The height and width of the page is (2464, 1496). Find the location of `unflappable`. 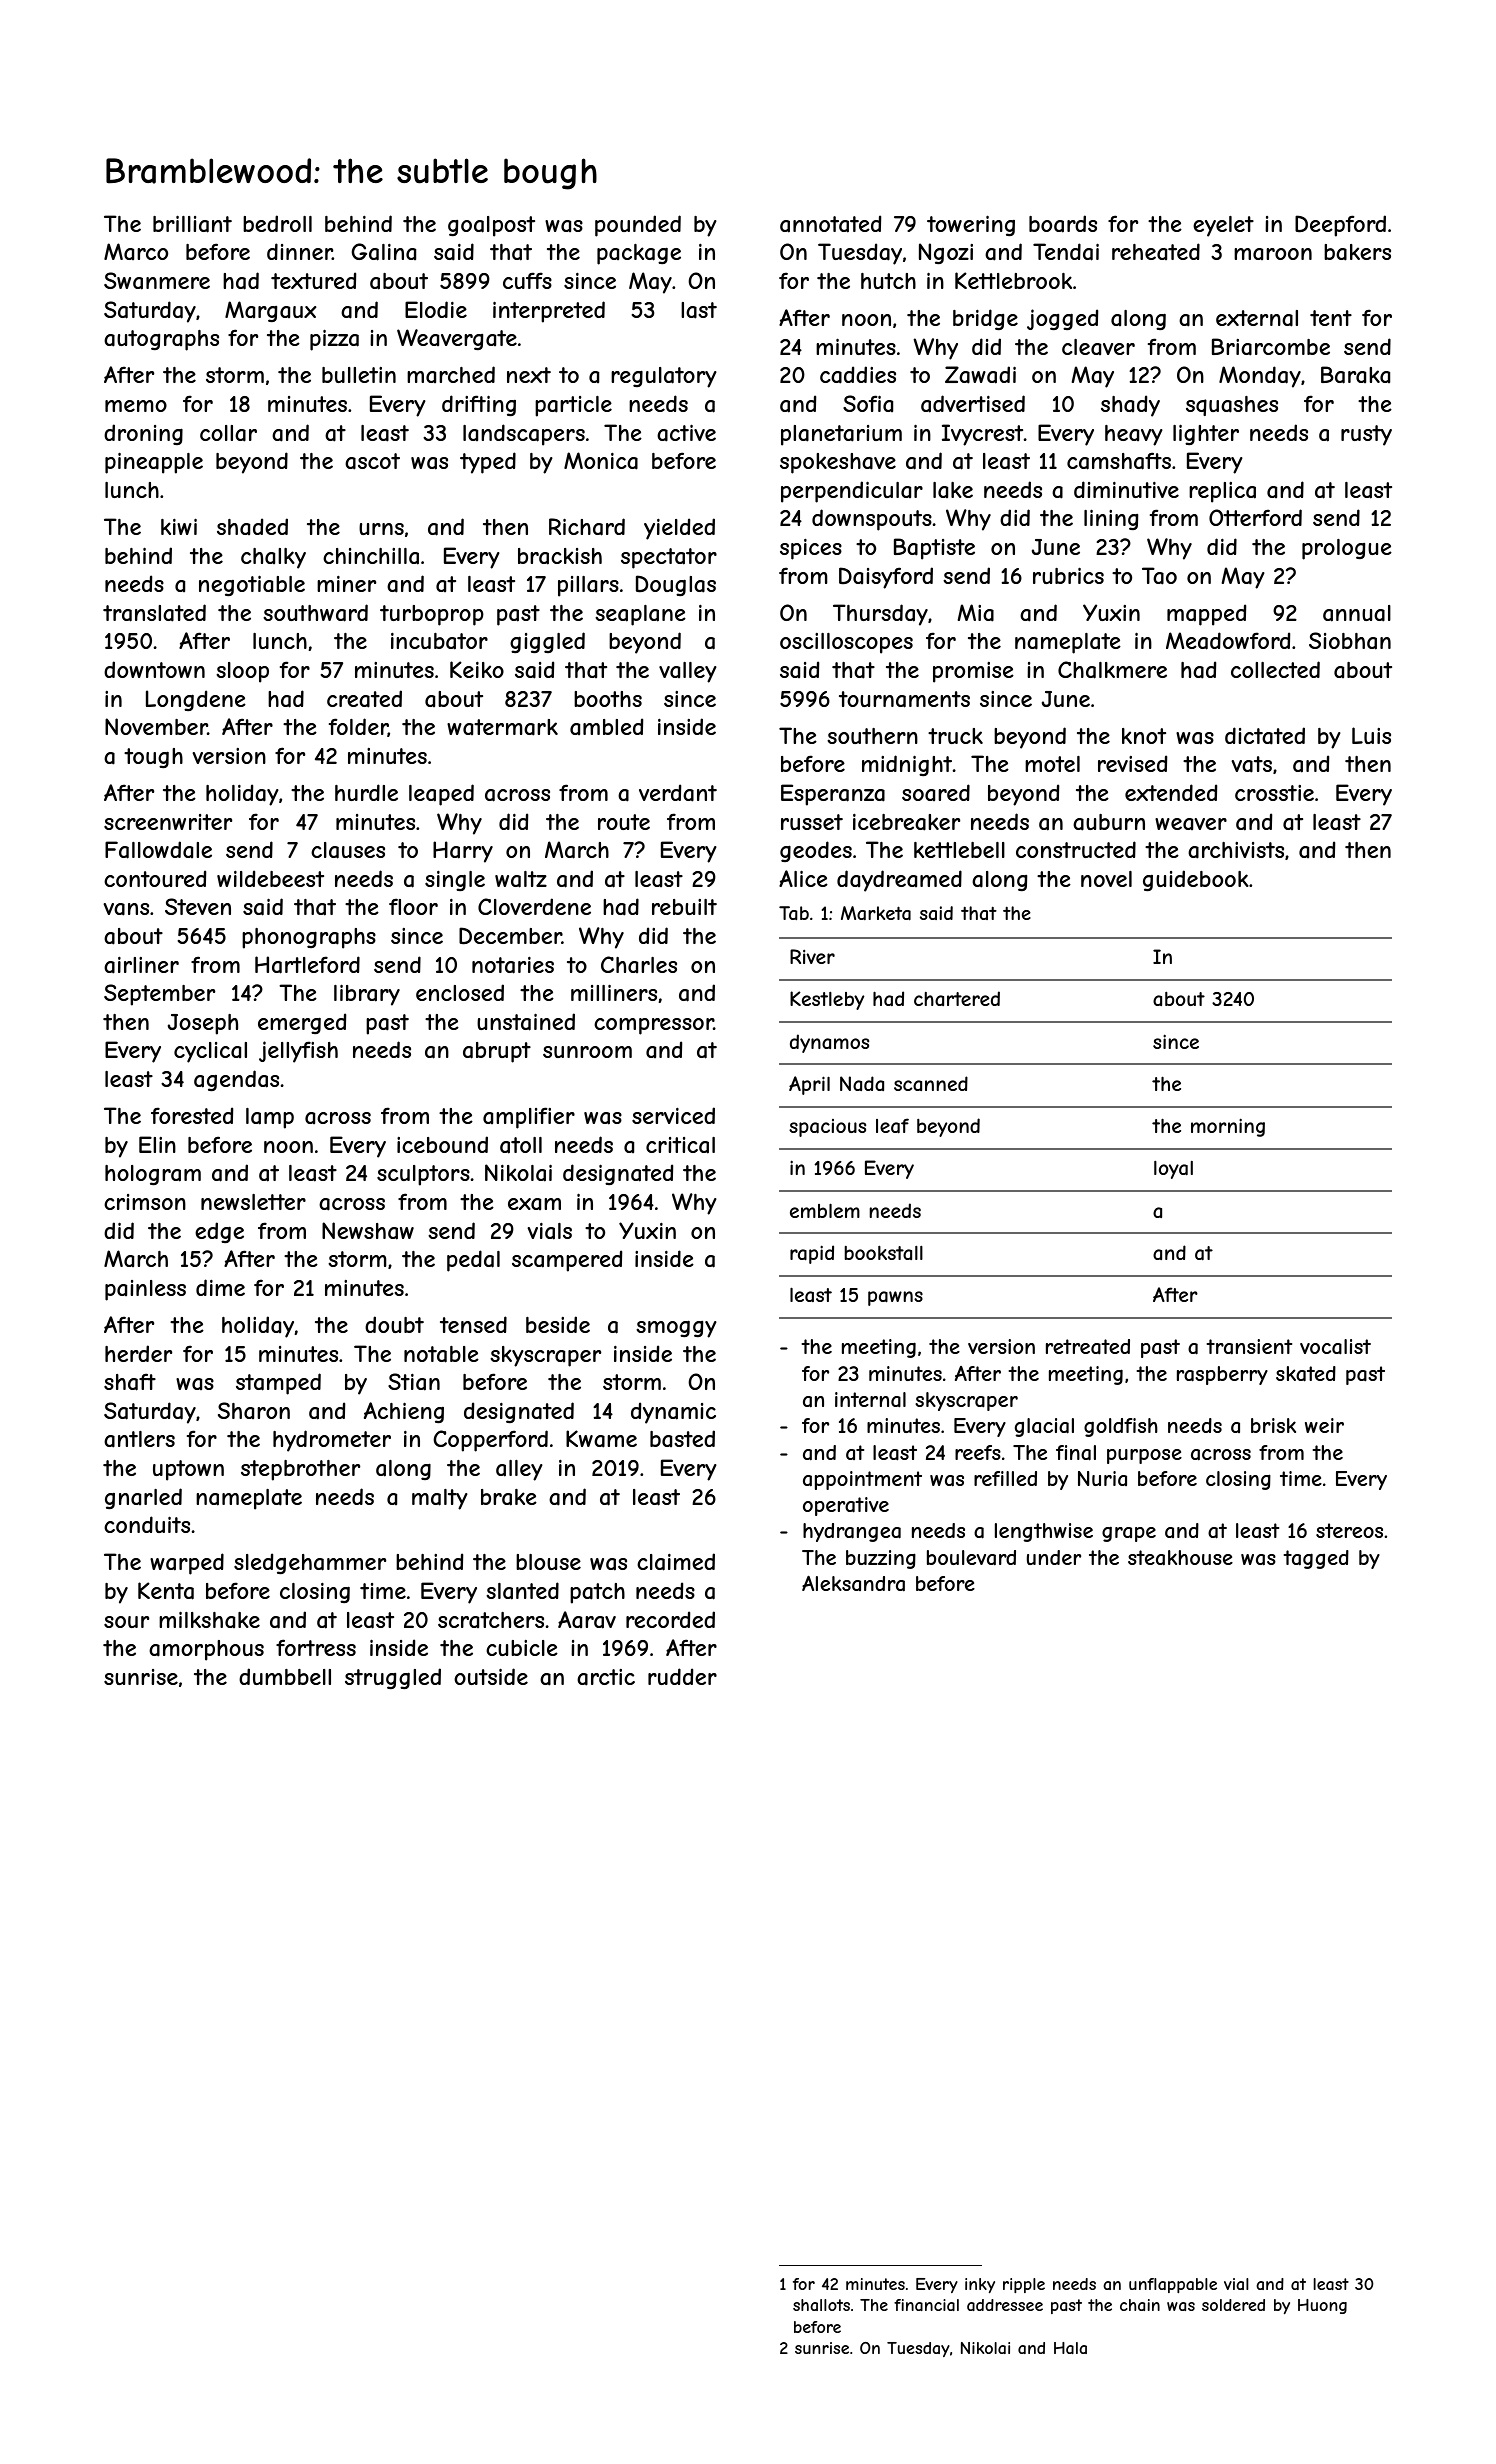

unflappable is located at coordinates (1173, 2285).
